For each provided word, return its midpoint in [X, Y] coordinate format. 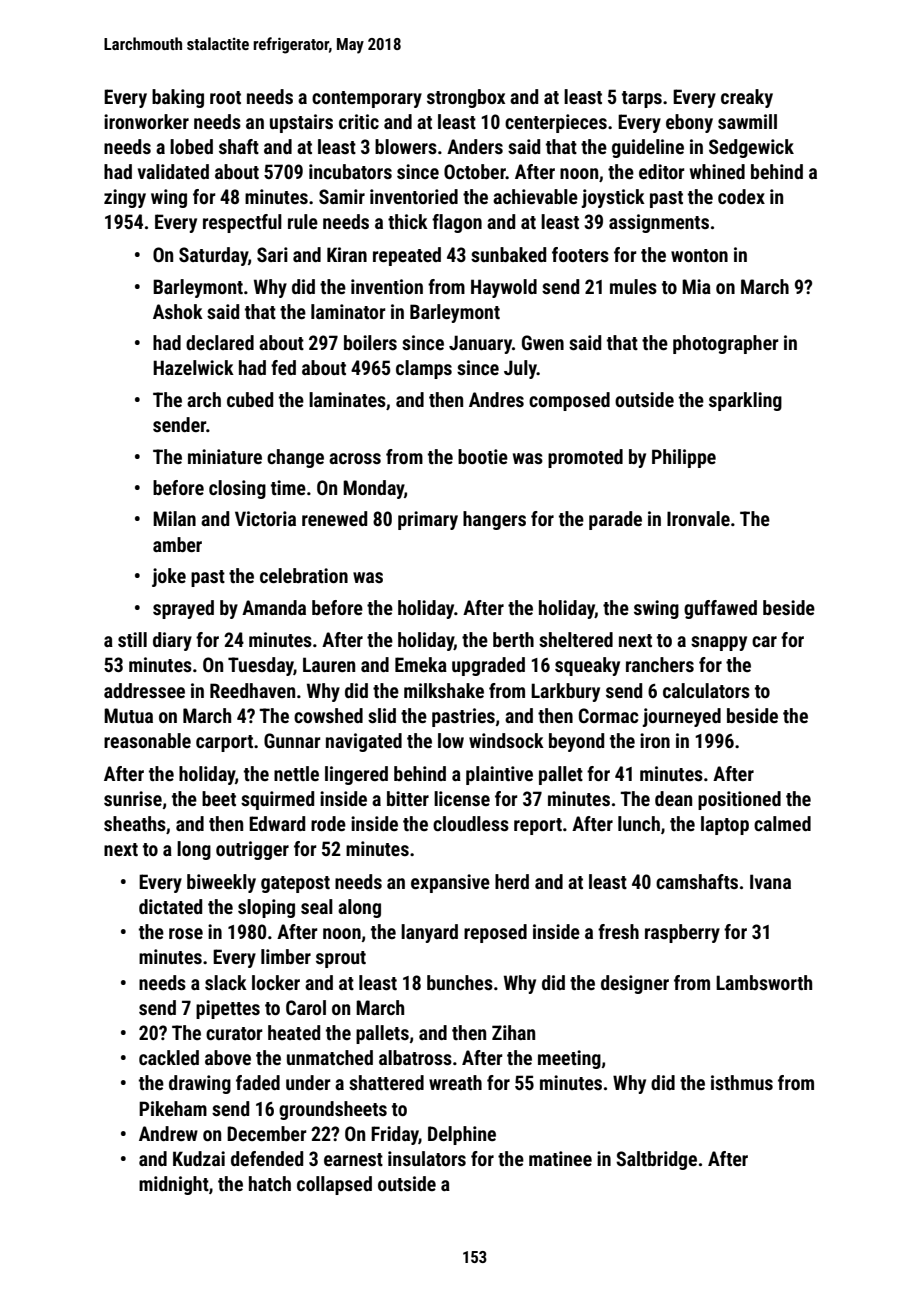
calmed [782, 823]
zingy [125, 198]
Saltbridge [656, 1160]
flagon [457, 223]
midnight [174, 1185]
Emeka [421, 664]
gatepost [295, 884]
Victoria [265, 518]
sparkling [745, 401]
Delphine [462, 1135]
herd [512, 881]
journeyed [681, 717]
